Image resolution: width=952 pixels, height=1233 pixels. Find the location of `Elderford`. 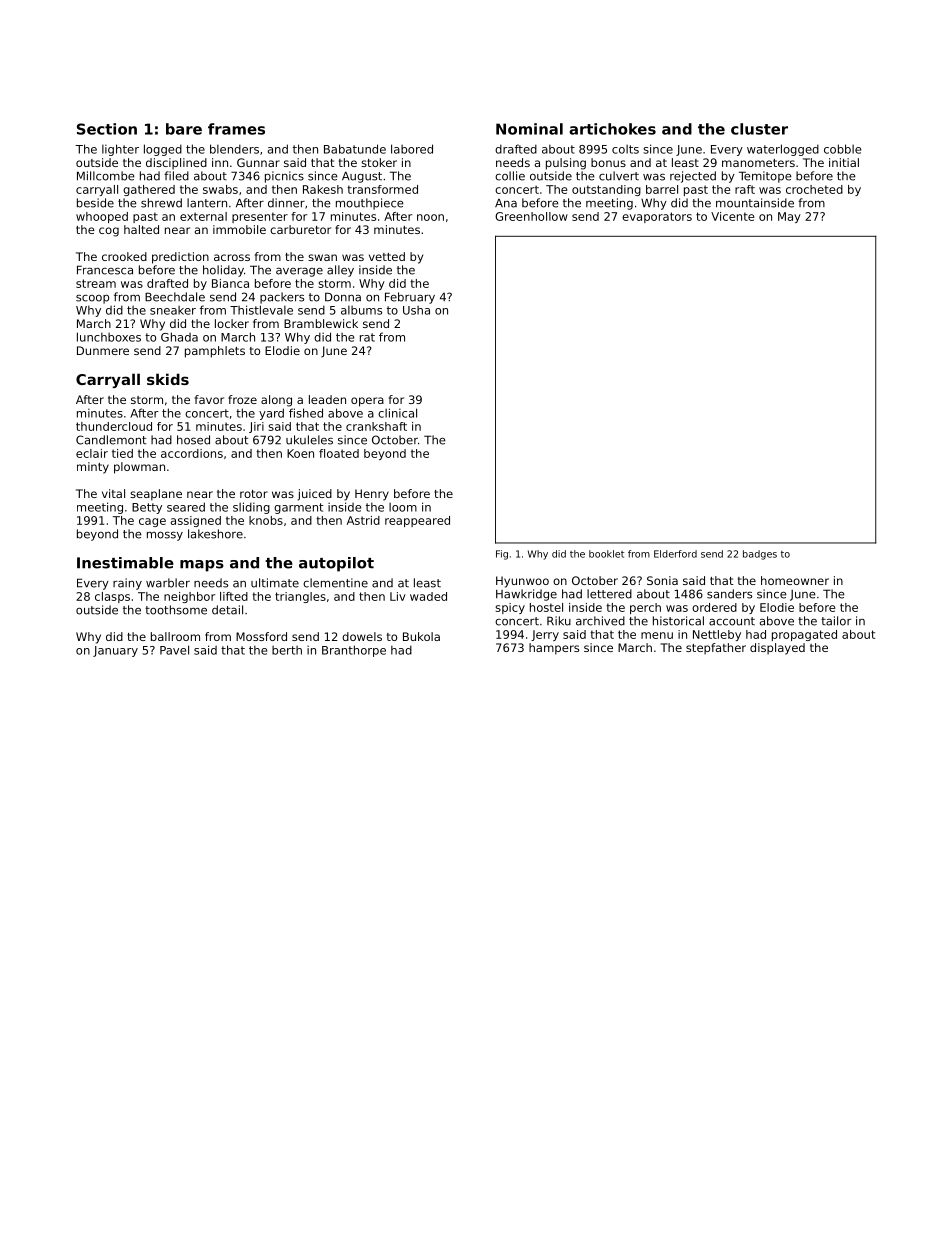

Elderford is located at coordinates (675, 554).
